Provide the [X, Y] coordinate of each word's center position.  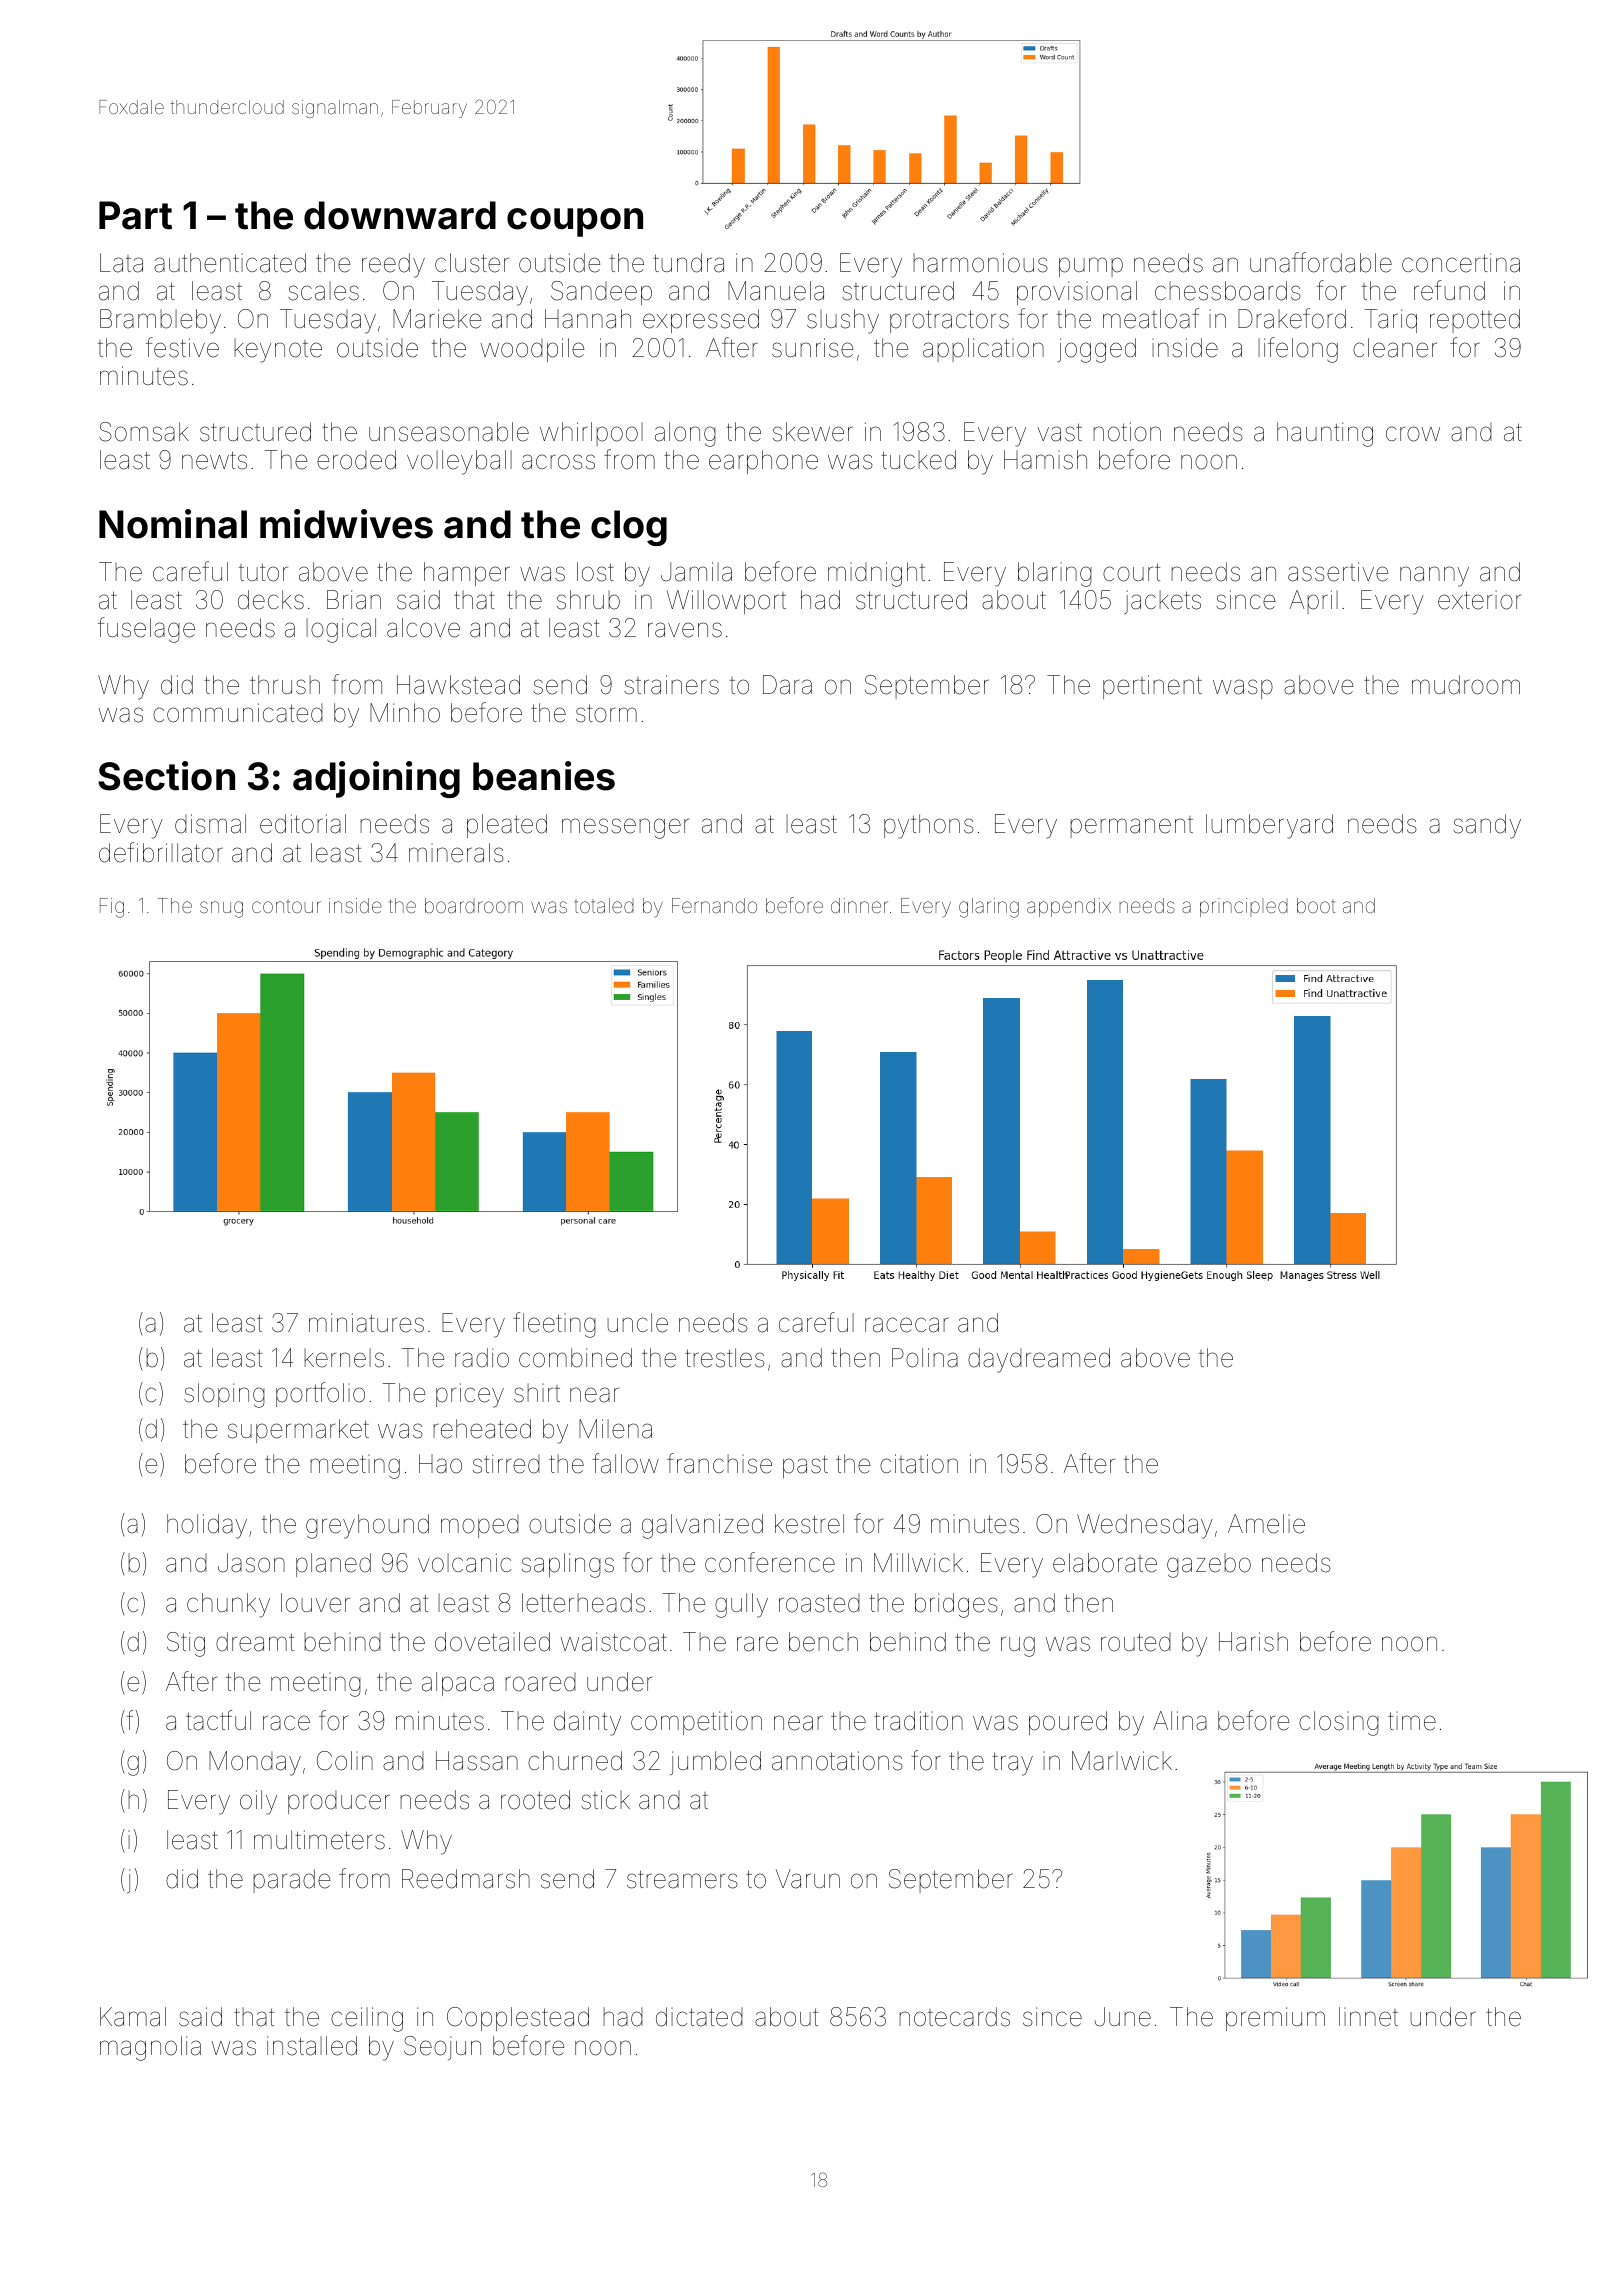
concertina [1461, 263]
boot [1316, 905]
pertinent [1152, 687]
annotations [837, 1761]
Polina [925, 1358]
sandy [1487, 826]
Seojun [442, 2048]
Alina [1180, 1721]
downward [400, 215]
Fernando [714, 905]
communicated [238, 713]
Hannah [588, 319]
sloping [224, 1395]
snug [221, 909]
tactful [218, 1720]
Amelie [1266, 1524]
